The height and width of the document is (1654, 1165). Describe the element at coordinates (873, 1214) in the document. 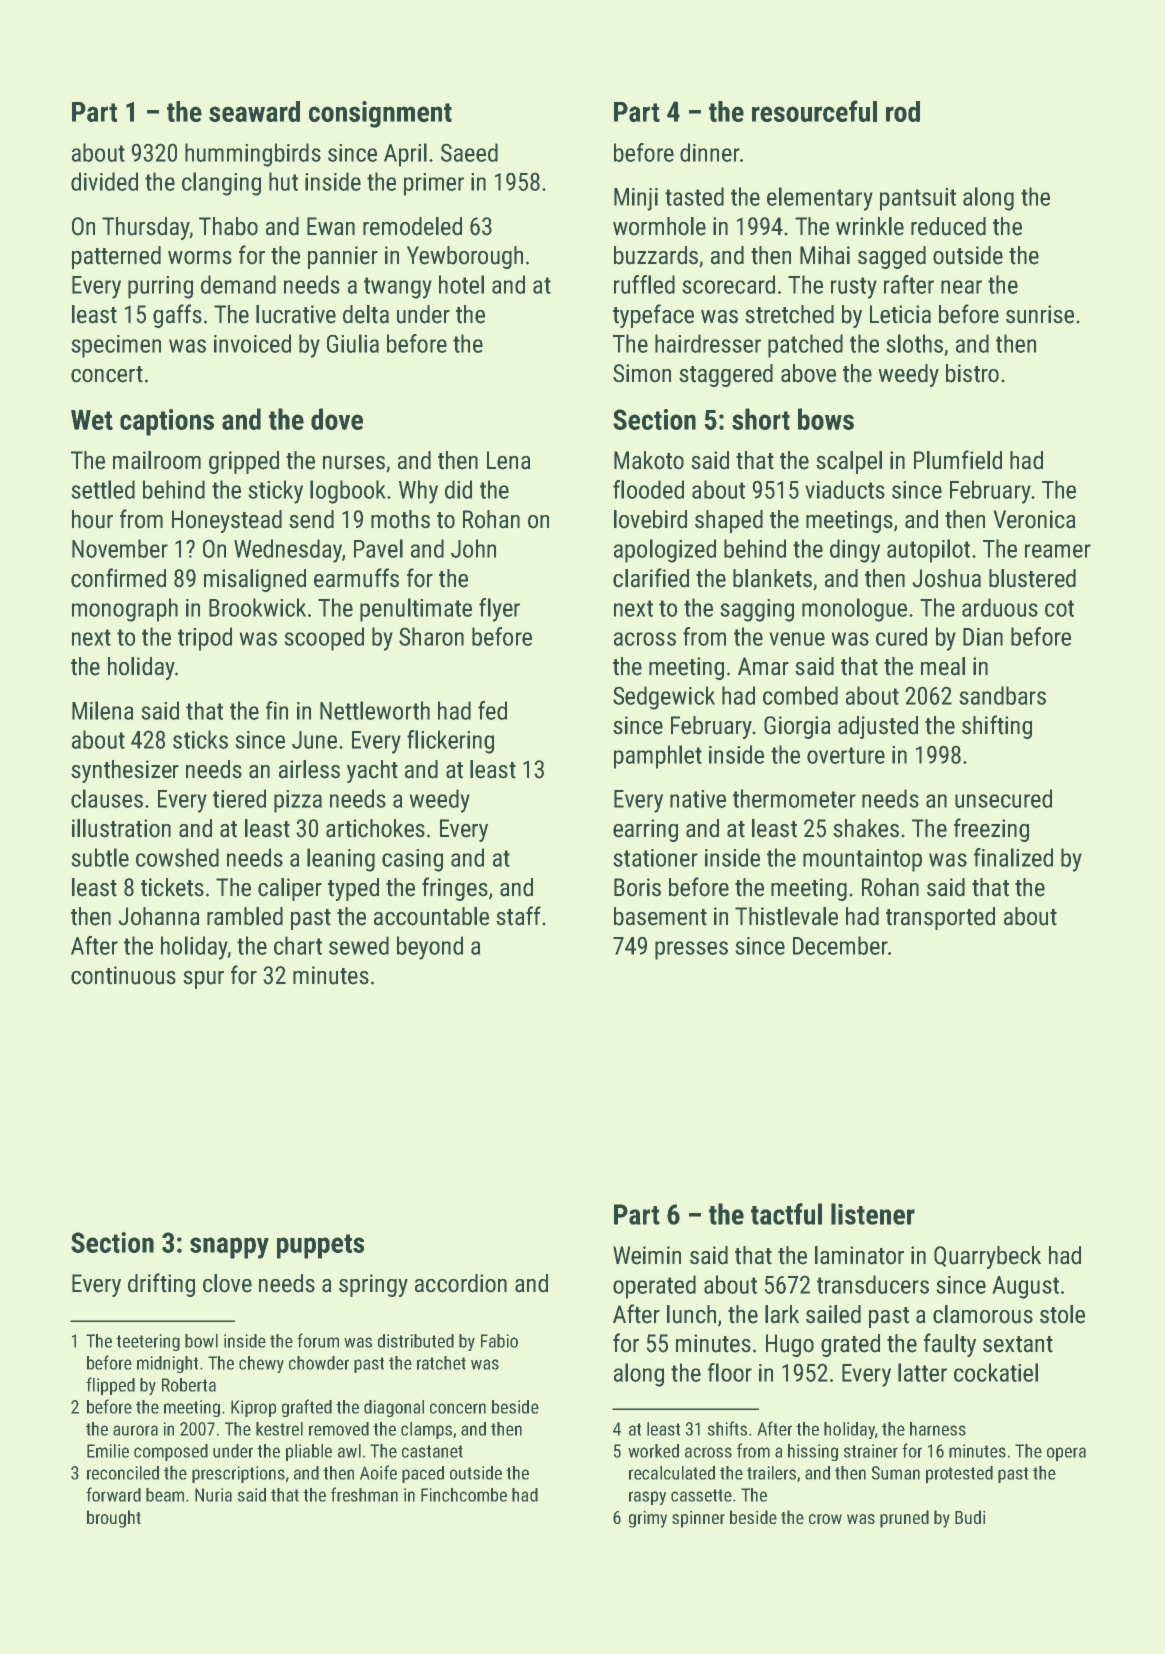

I see `listener` at that location.
